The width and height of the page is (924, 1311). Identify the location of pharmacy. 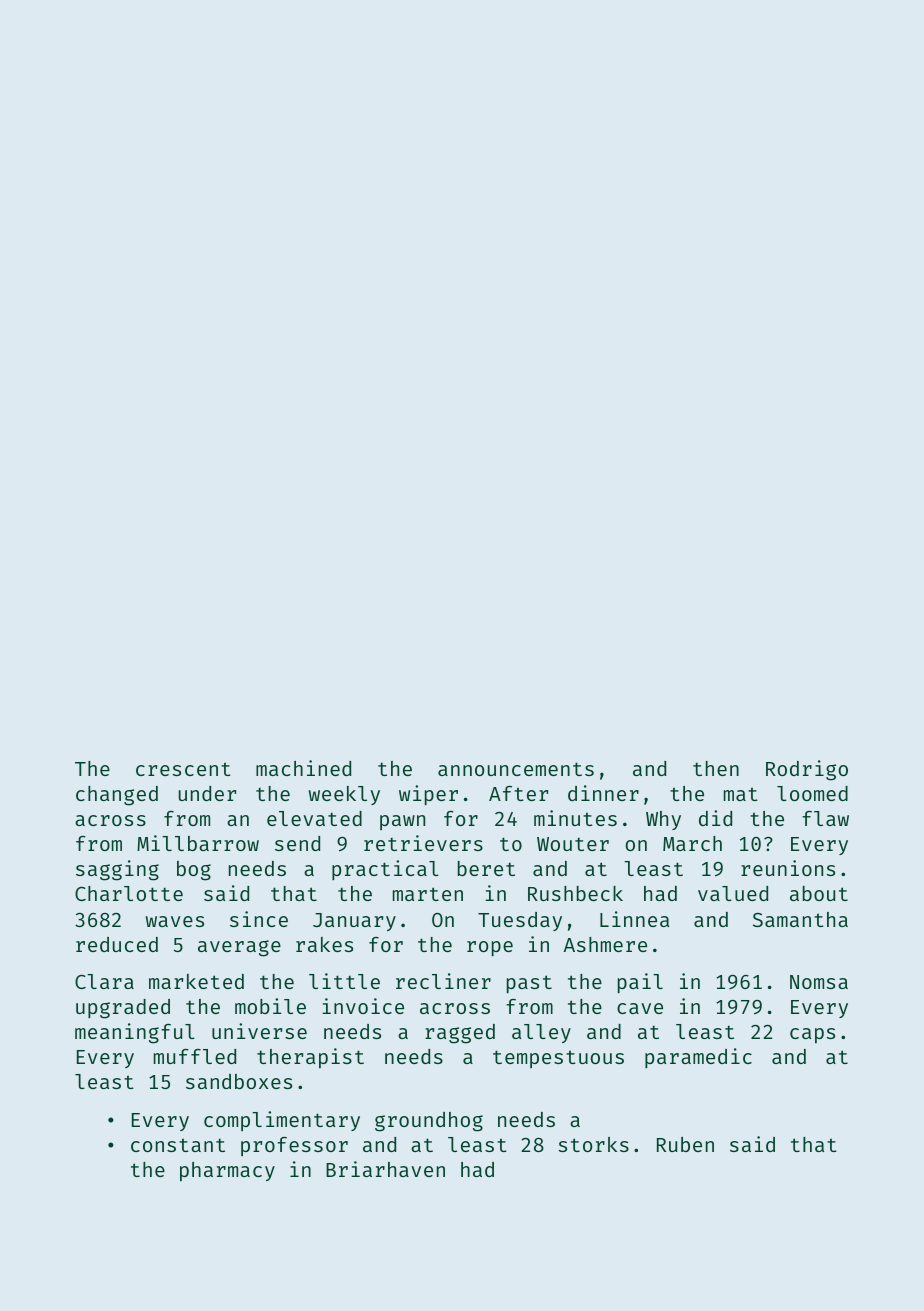
(227, 1172).
